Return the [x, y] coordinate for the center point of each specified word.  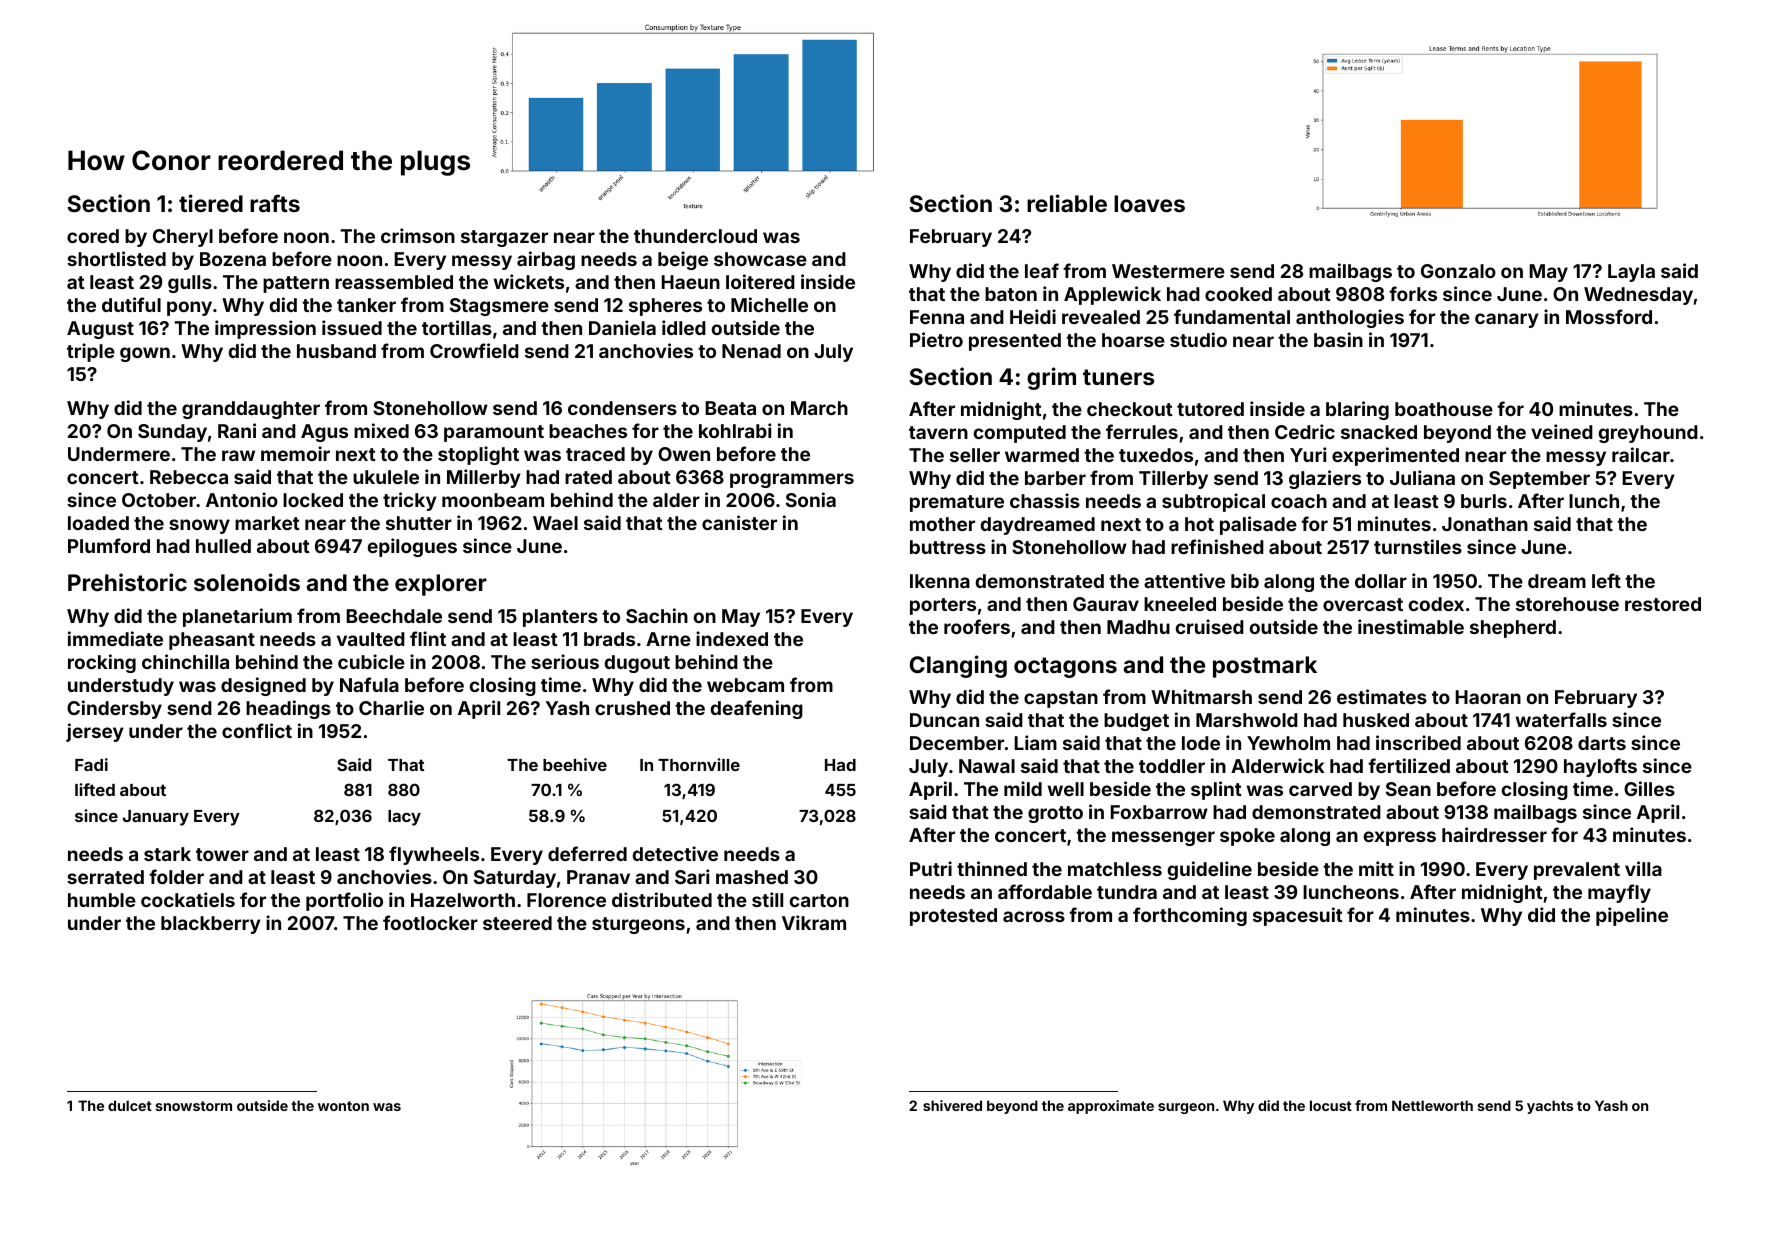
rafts [275, 203]
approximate [1111, 1107]
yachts [1550, 1107]
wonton [343, 1106]
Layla [1631, 273]
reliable [1067, 203]
